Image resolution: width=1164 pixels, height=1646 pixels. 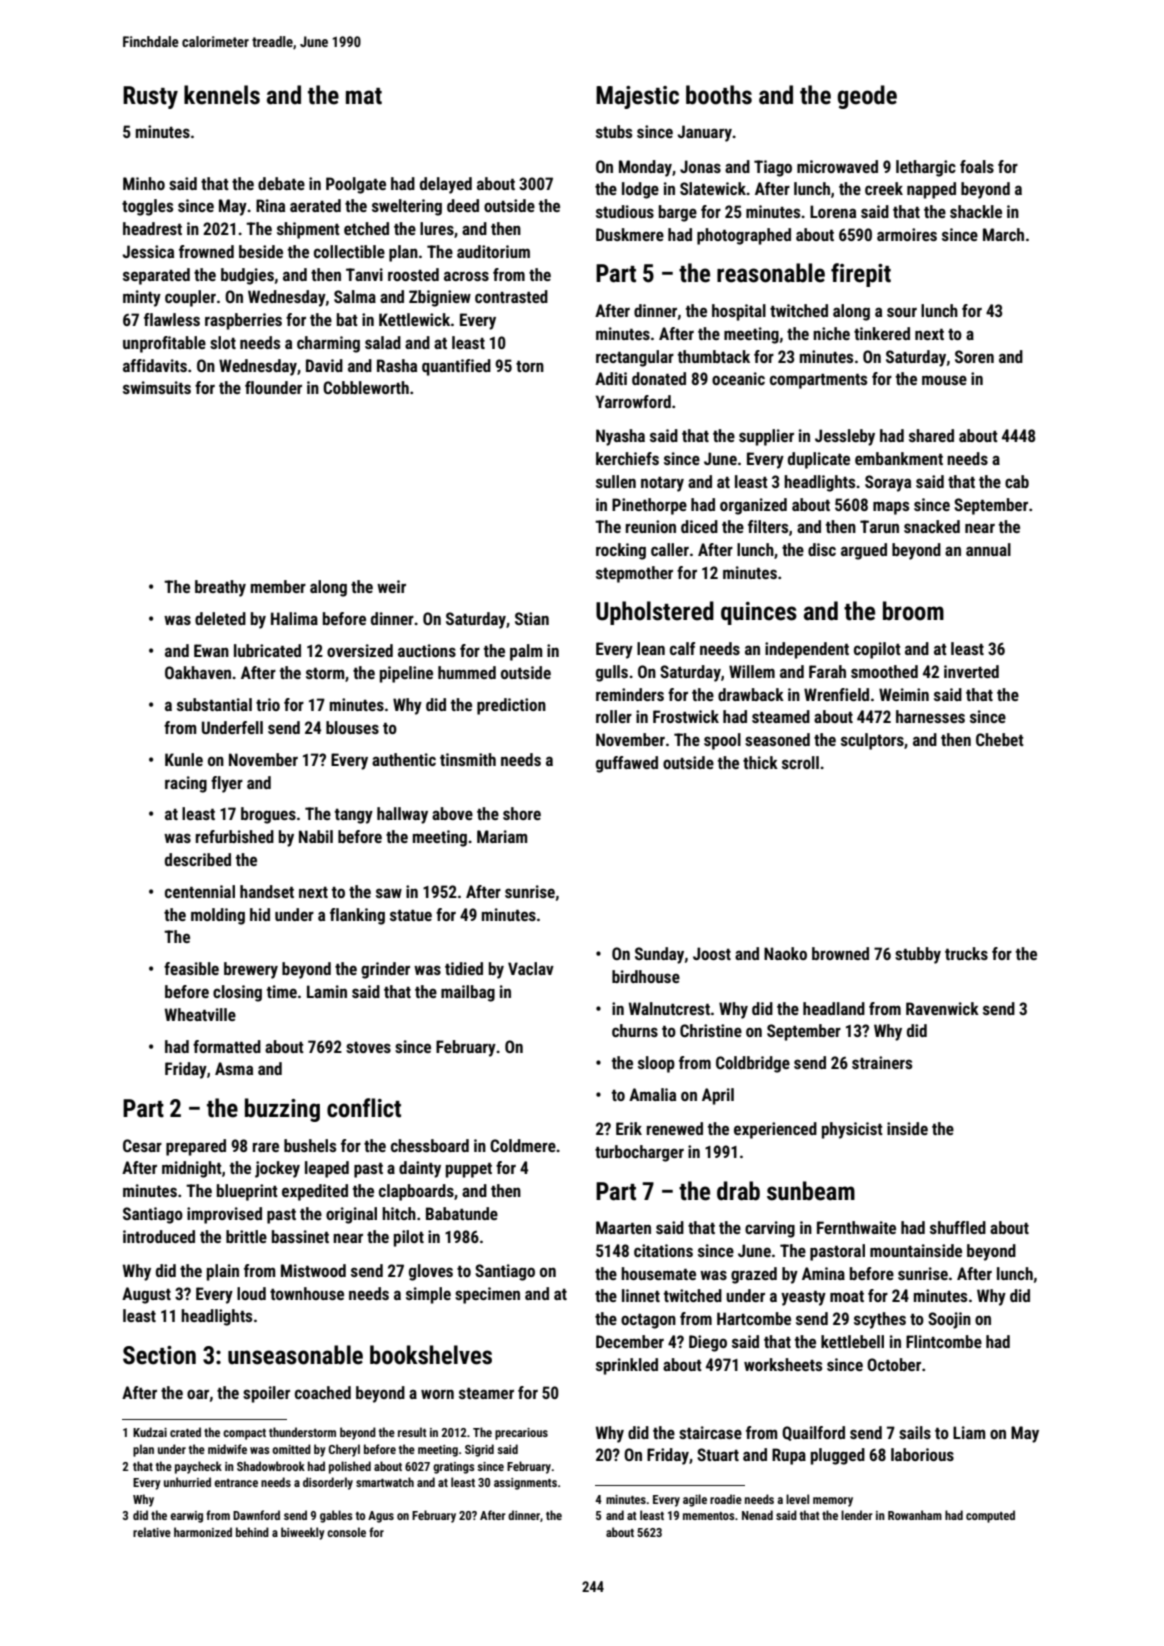 I want to click on harmonized, so click(x=203, y=1532).
